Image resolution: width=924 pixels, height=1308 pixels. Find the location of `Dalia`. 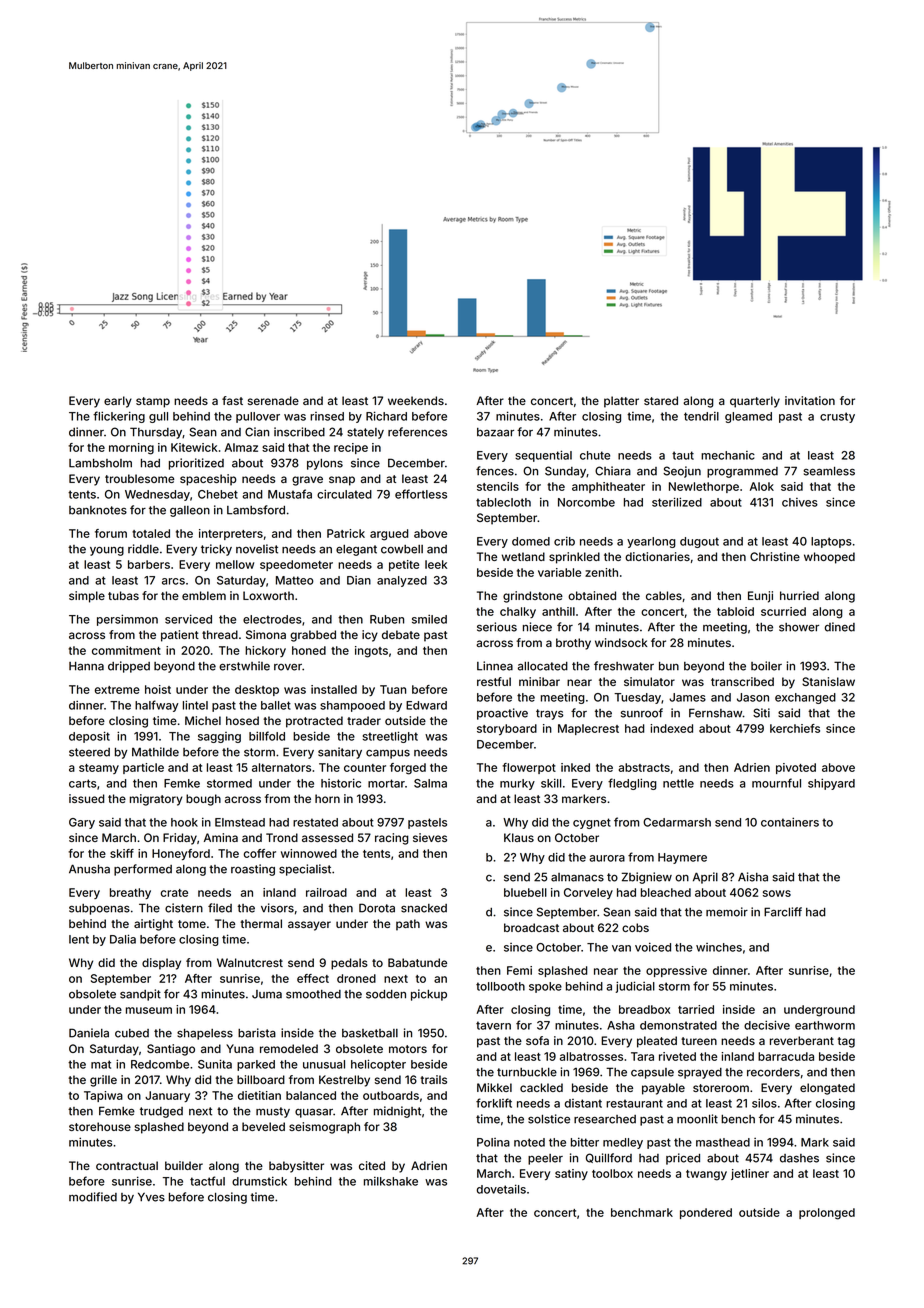

Dalia is located at coordinates (123, 939).
